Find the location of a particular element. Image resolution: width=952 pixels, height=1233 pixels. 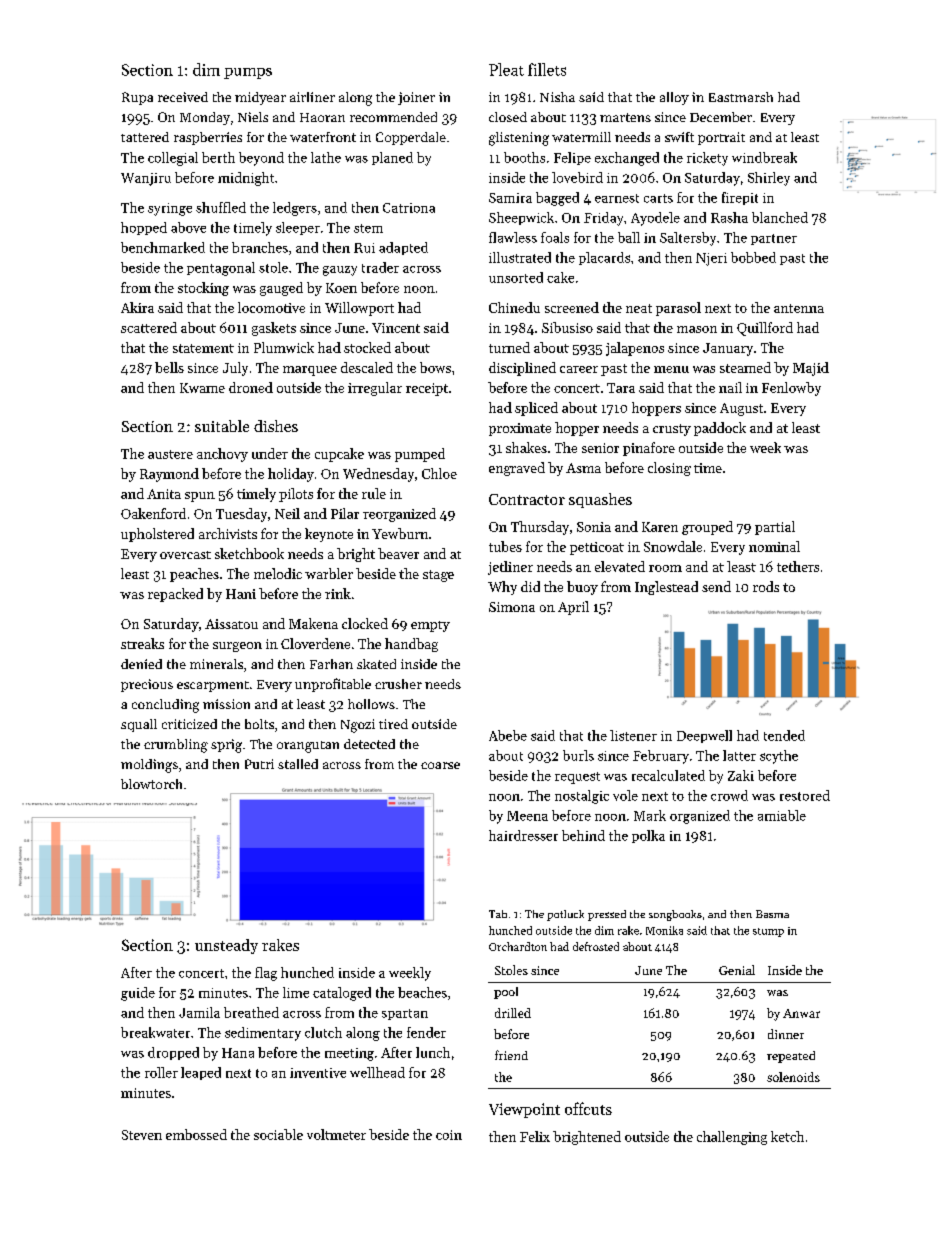

cataloged is located at coordinates (342, 994).
